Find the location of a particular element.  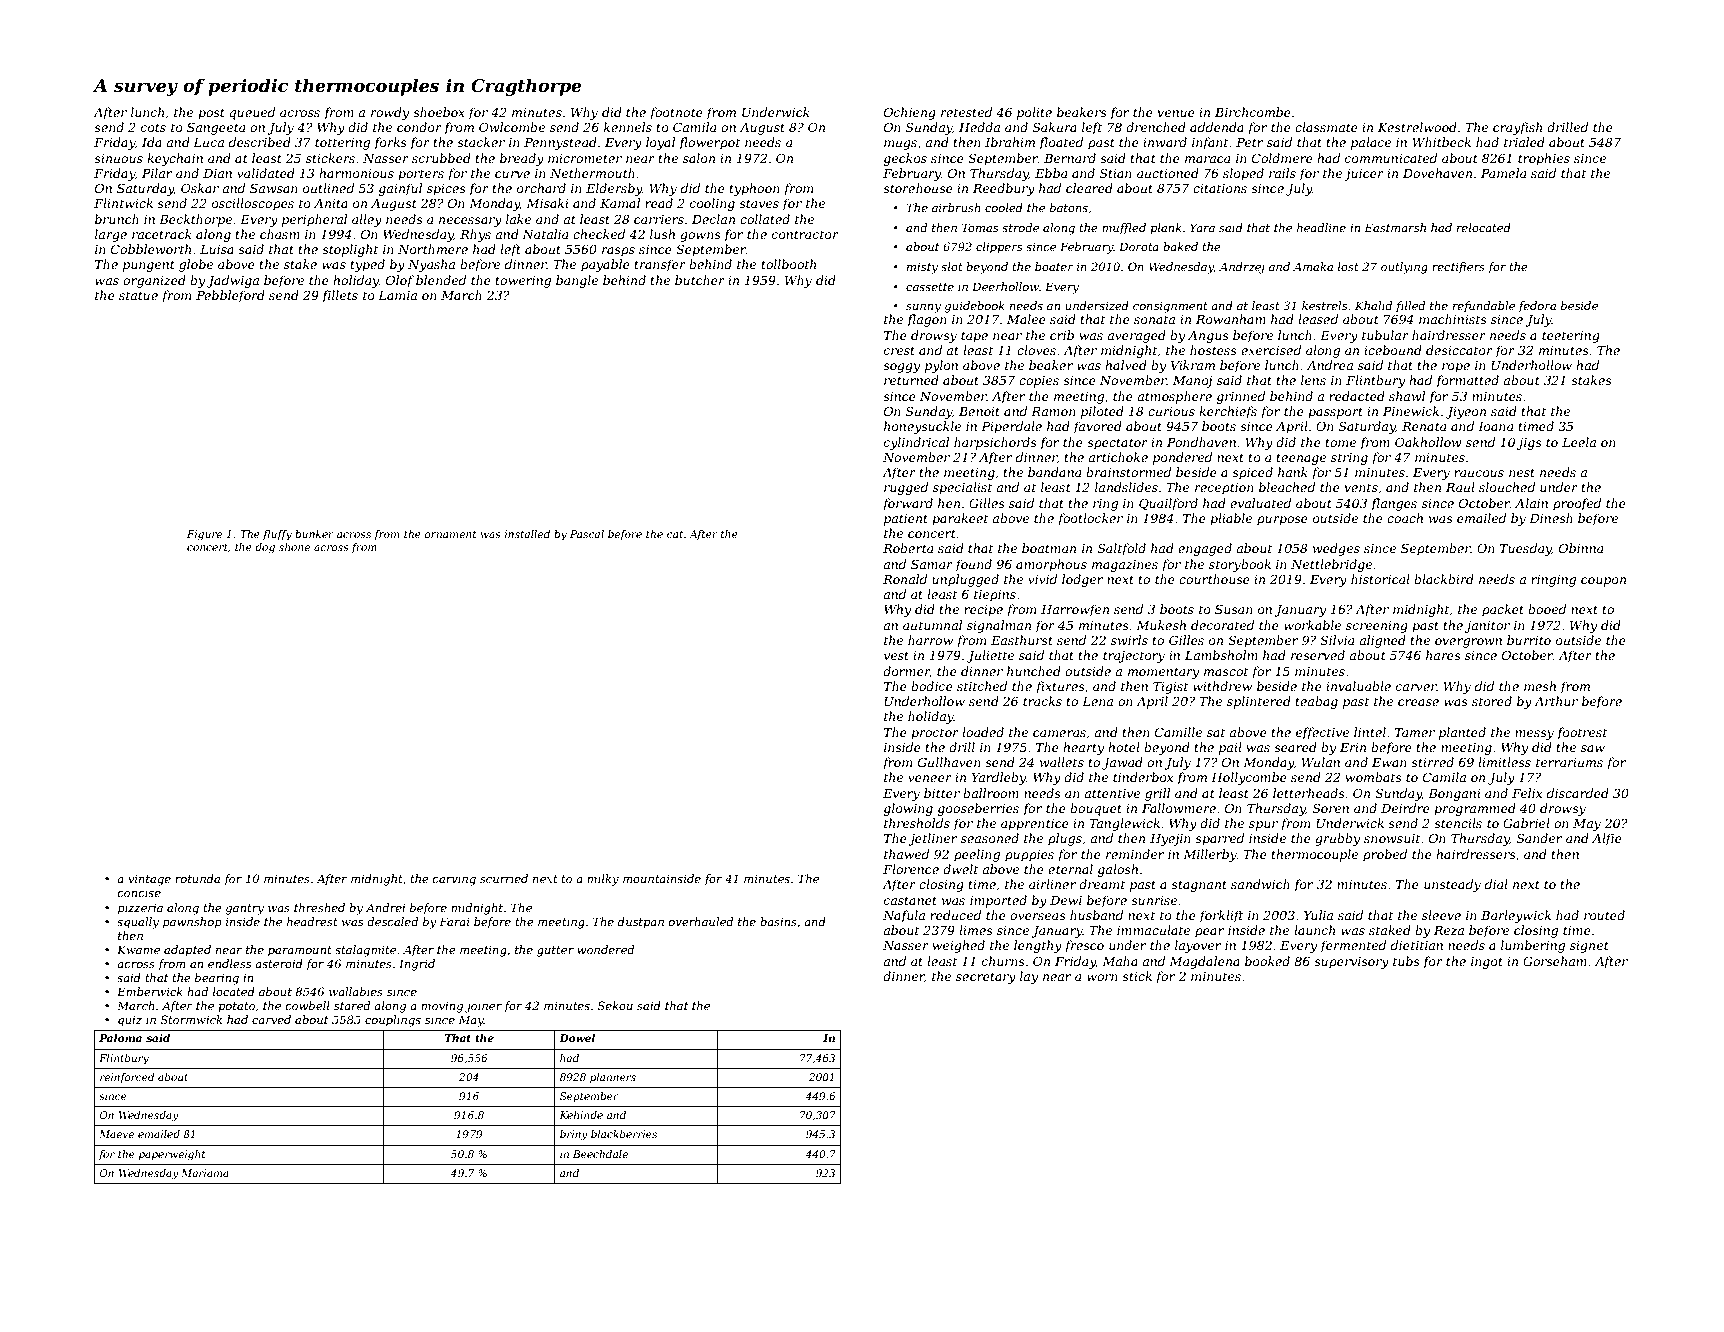

Alfie is located at coordinates (1607, 839).
